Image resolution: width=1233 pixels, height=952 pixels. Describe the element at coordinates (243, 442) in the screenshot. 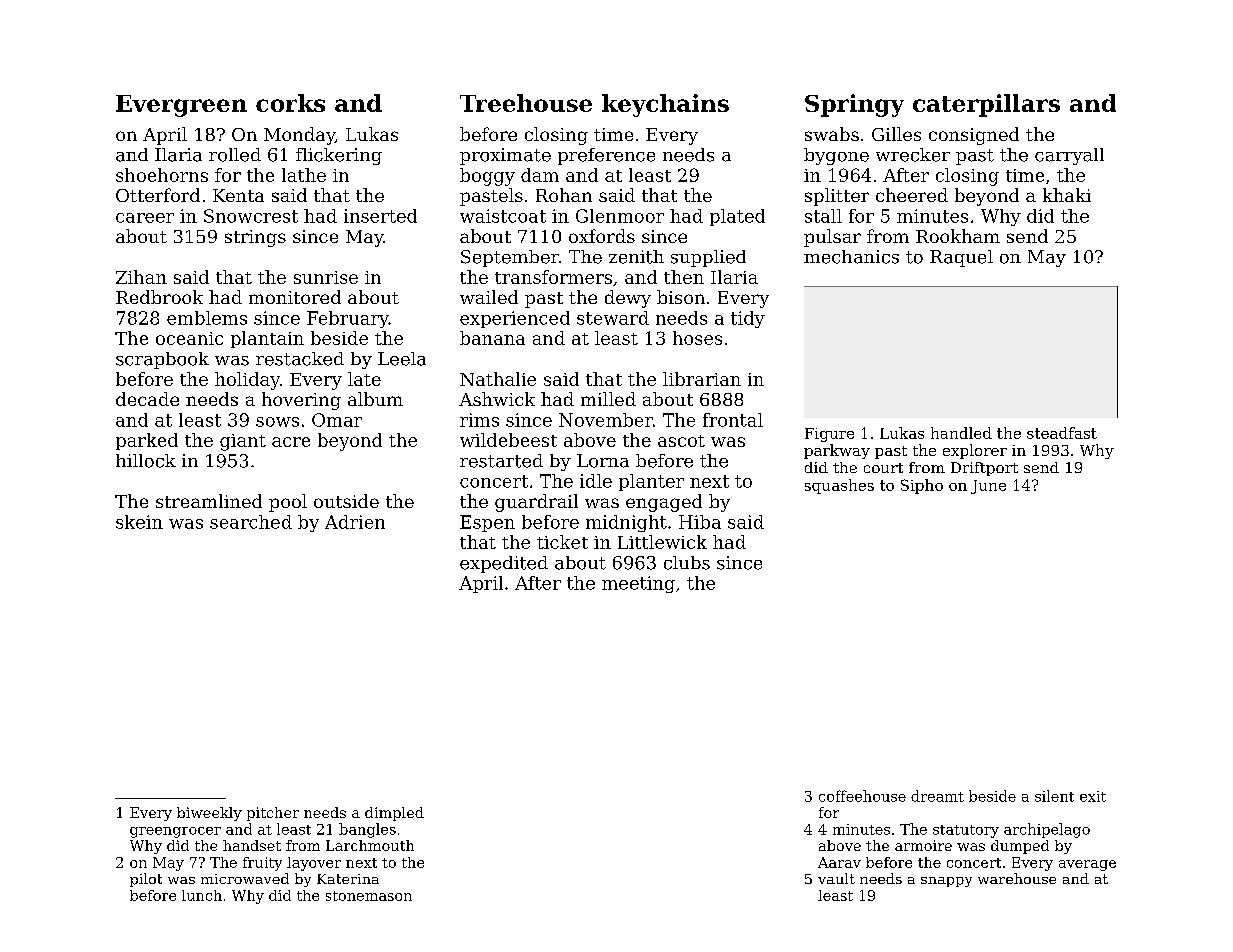

I see `giant` at that location.
